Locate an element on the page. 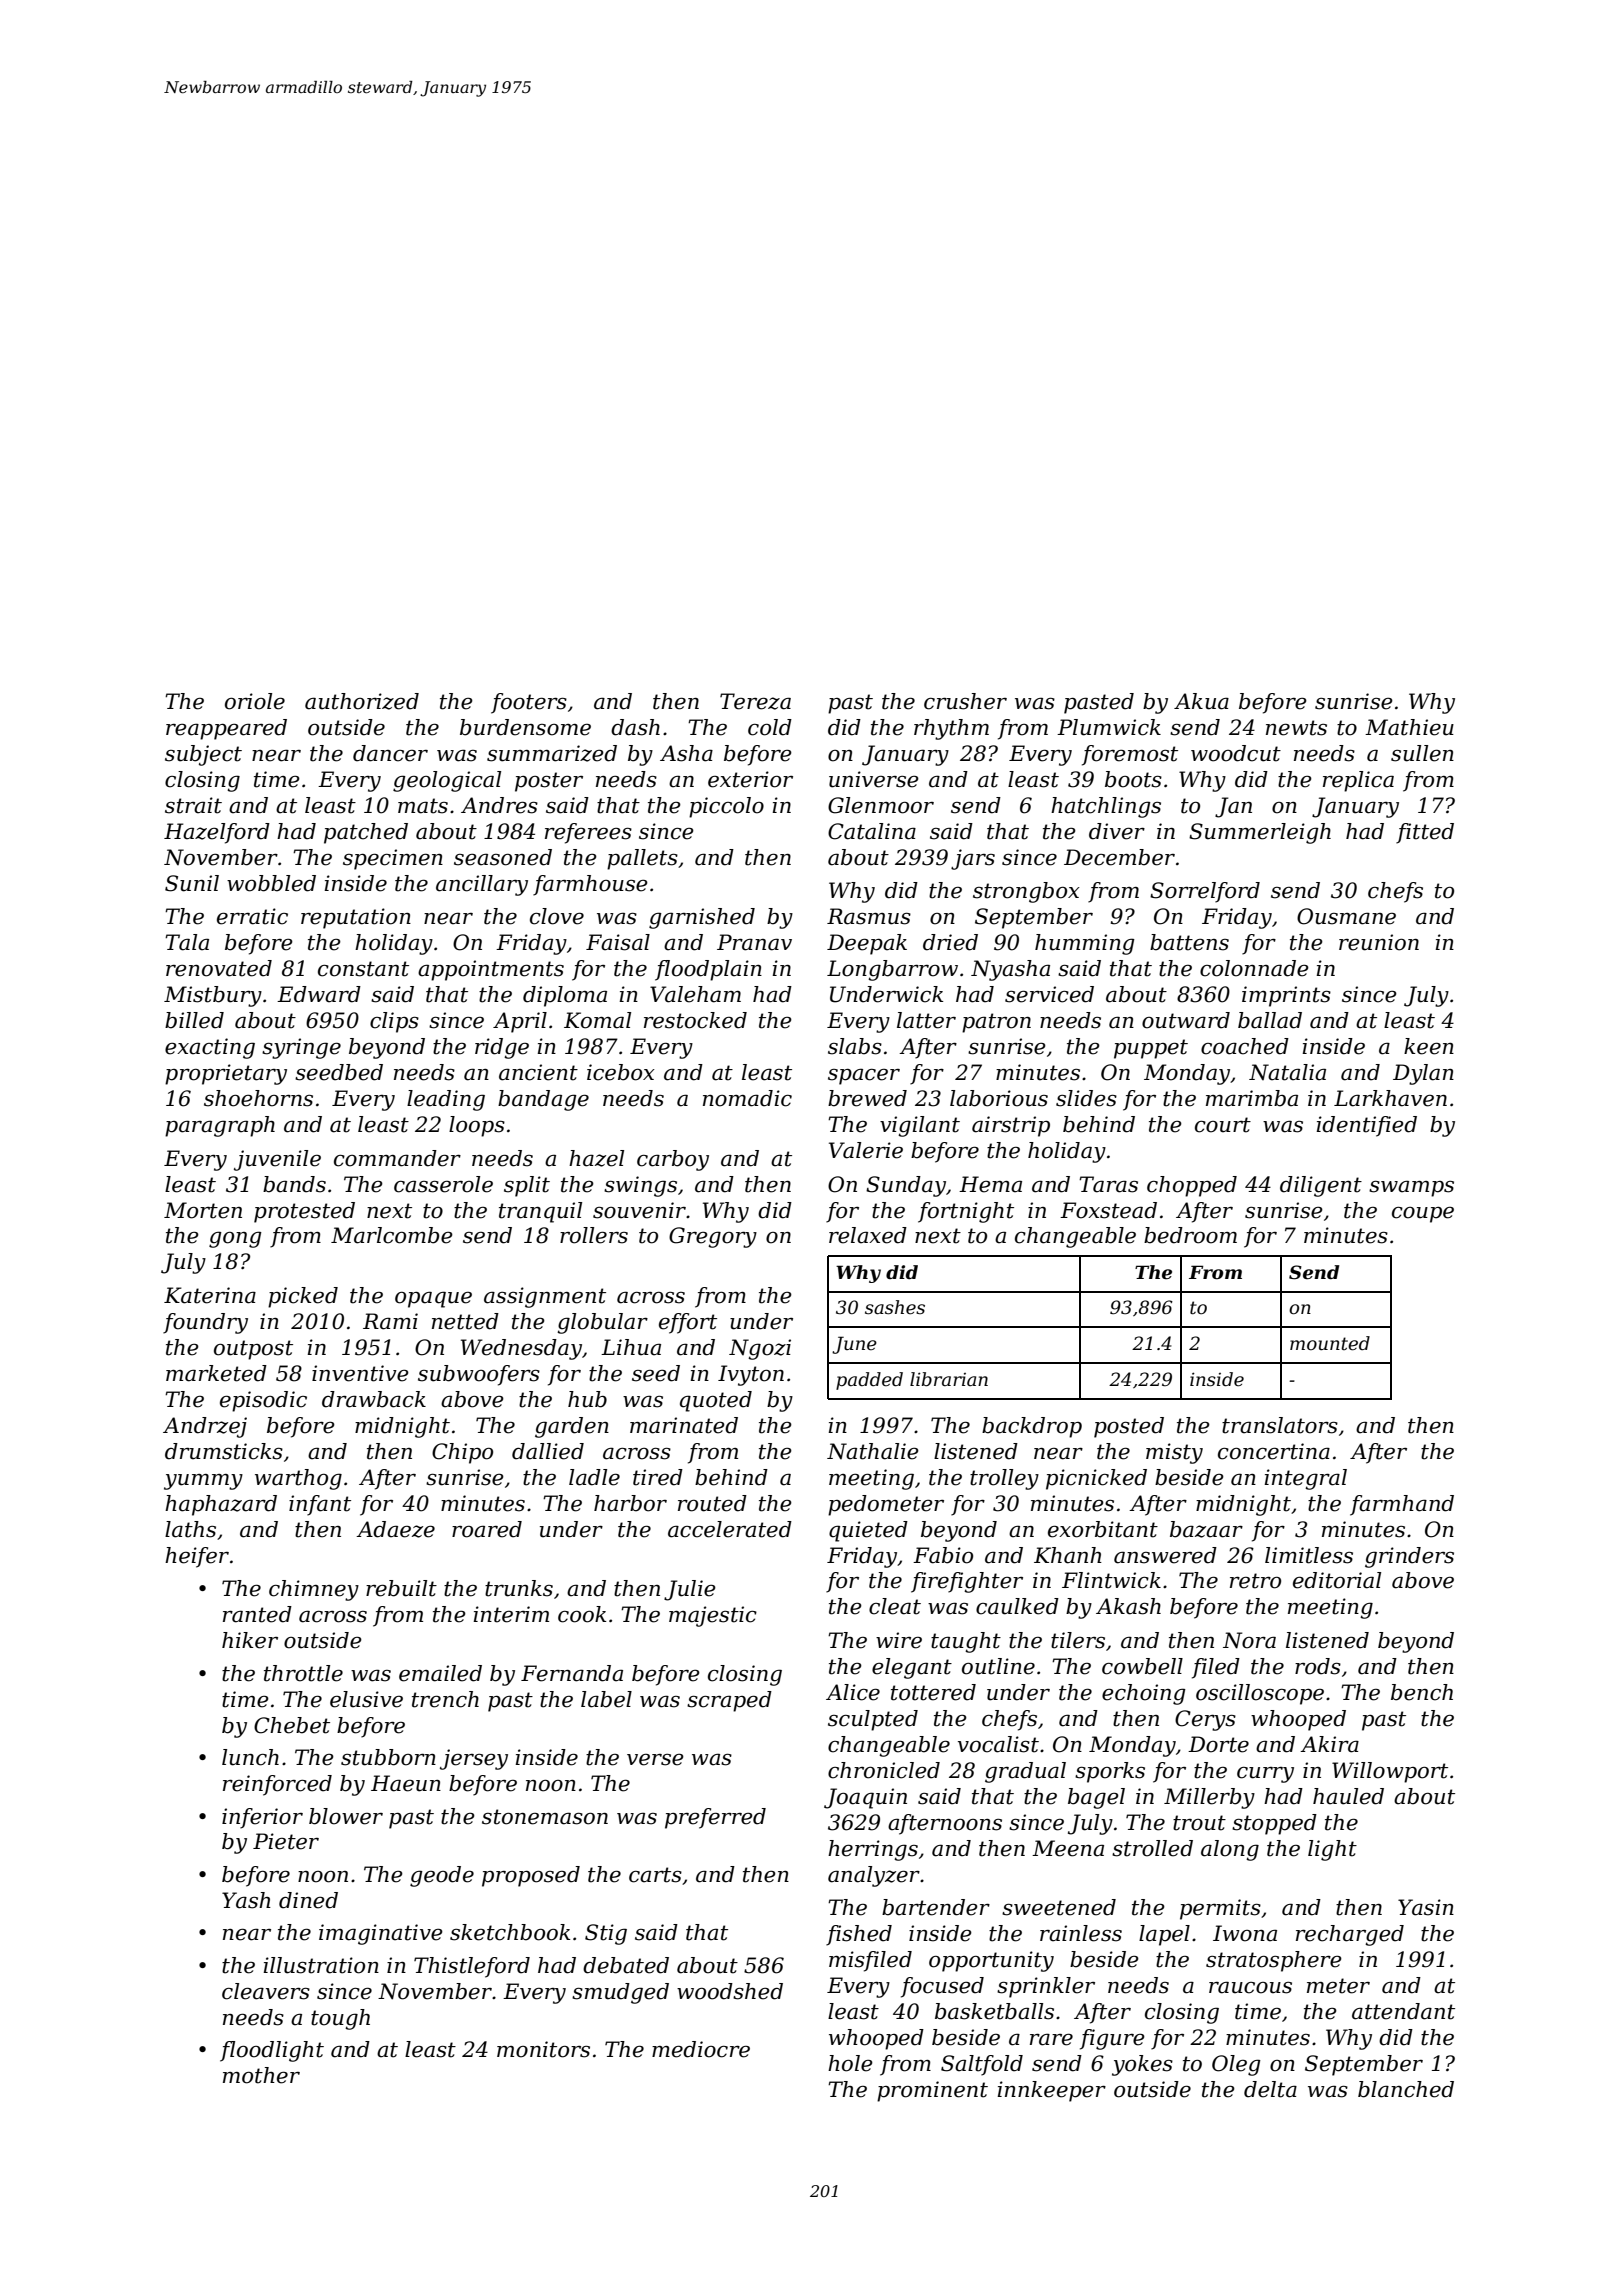 The height and width of the document is (2292, 1620). garnished is located at coordinates (702, 918).
